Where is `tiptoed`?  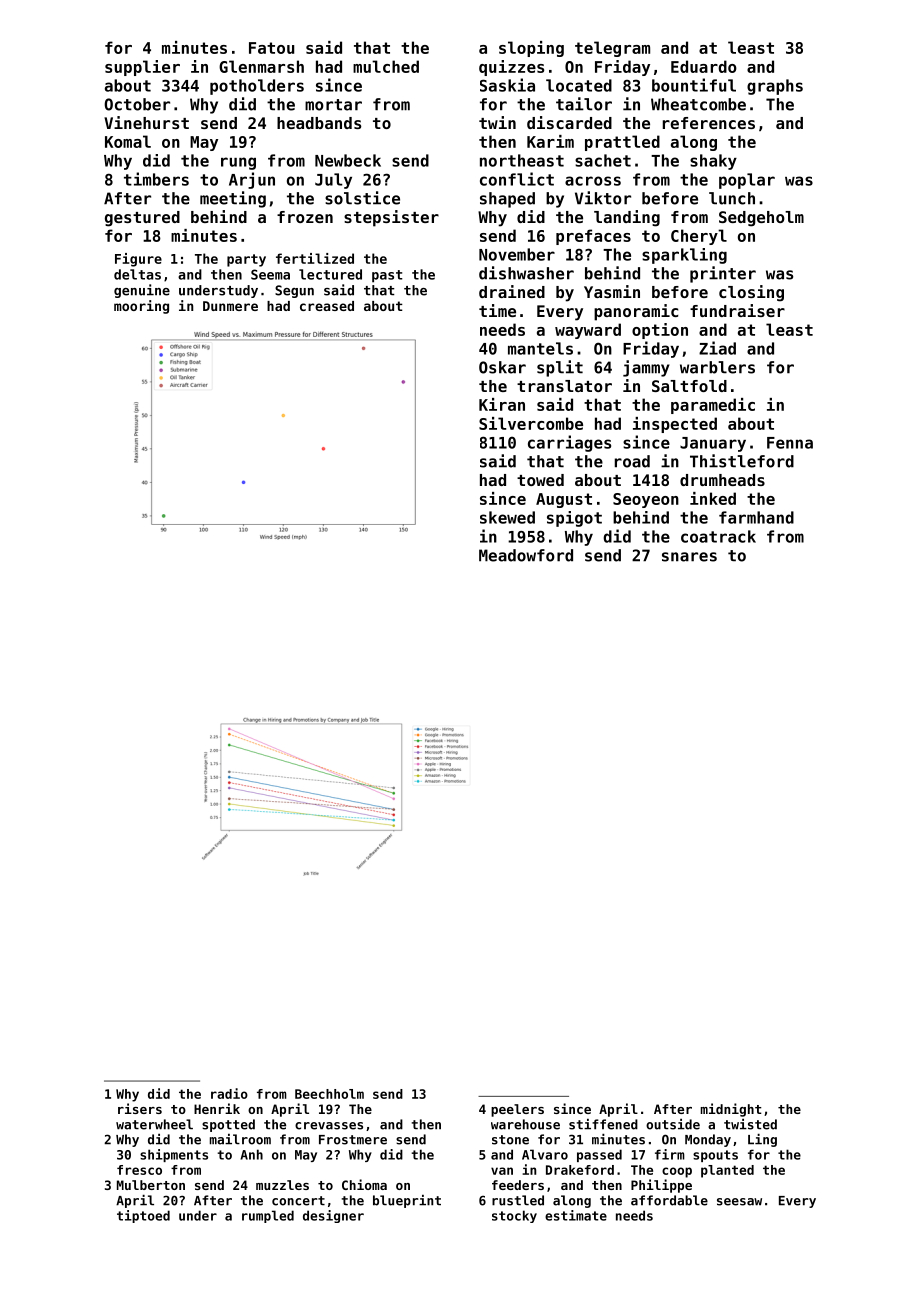
tiptoed is located at coordinates (143, 1216).
